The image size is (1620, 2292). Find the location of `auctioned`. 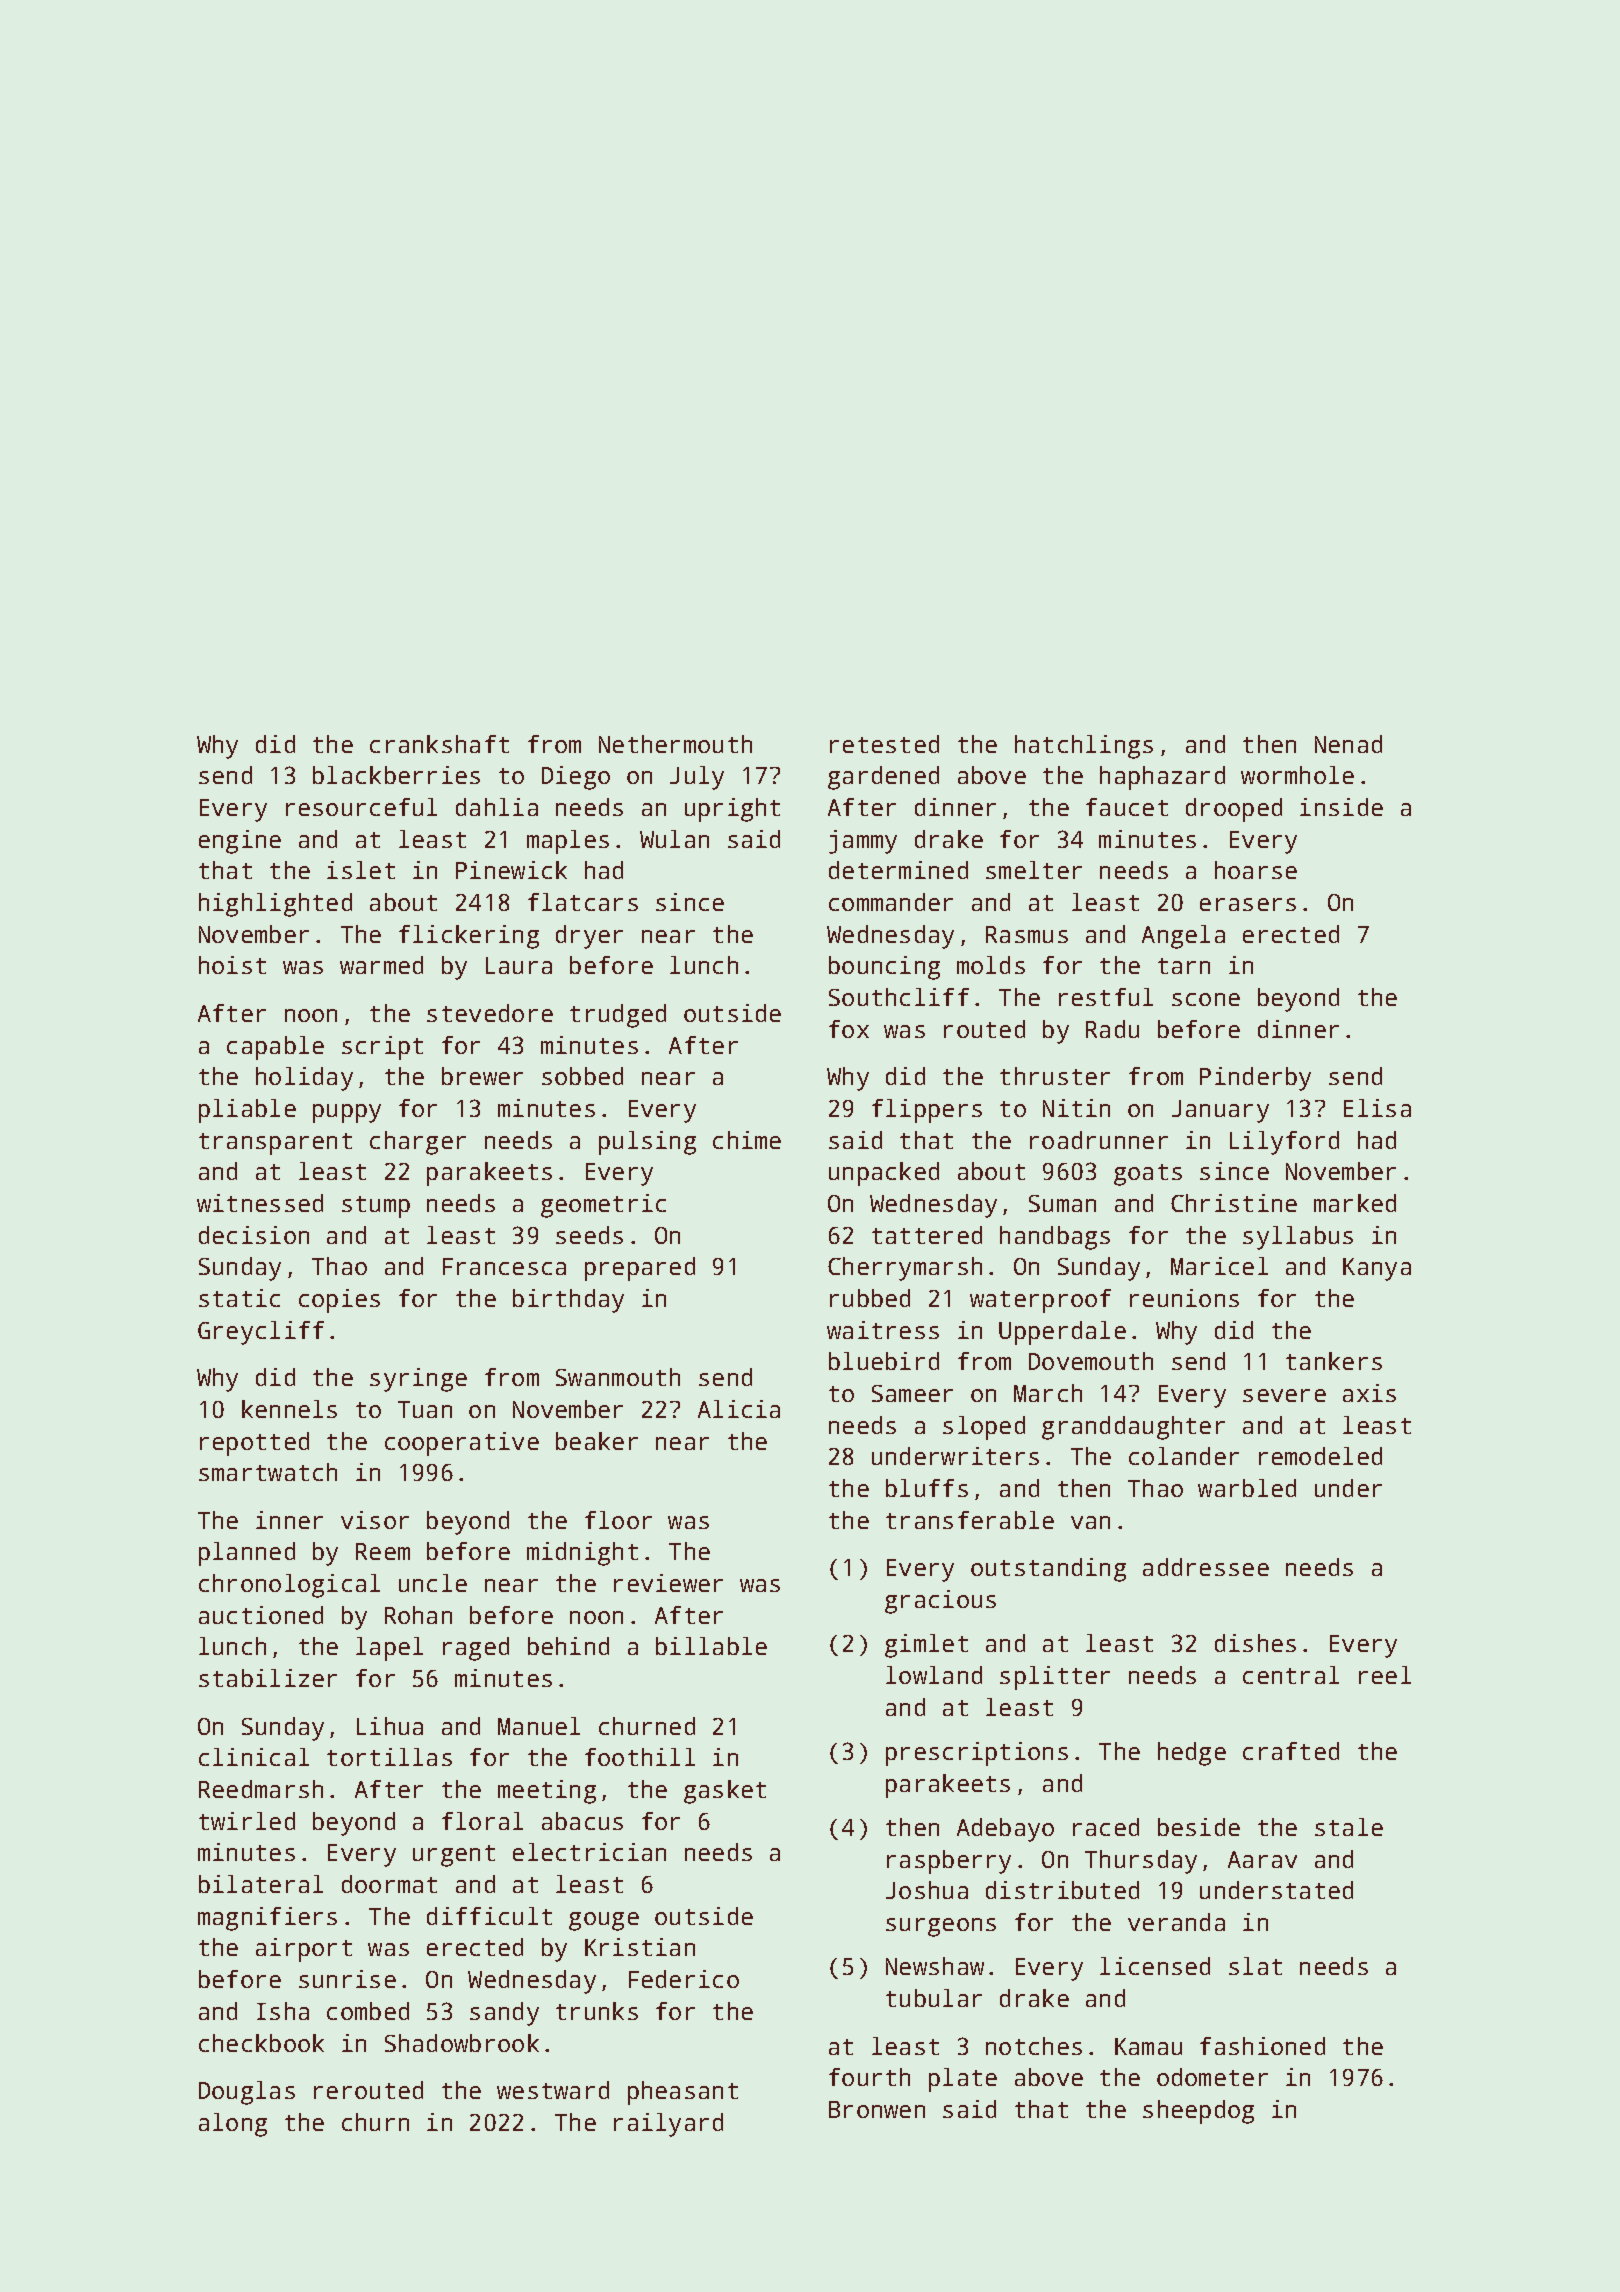

auctioned is located at coordinates (261, 1615).
